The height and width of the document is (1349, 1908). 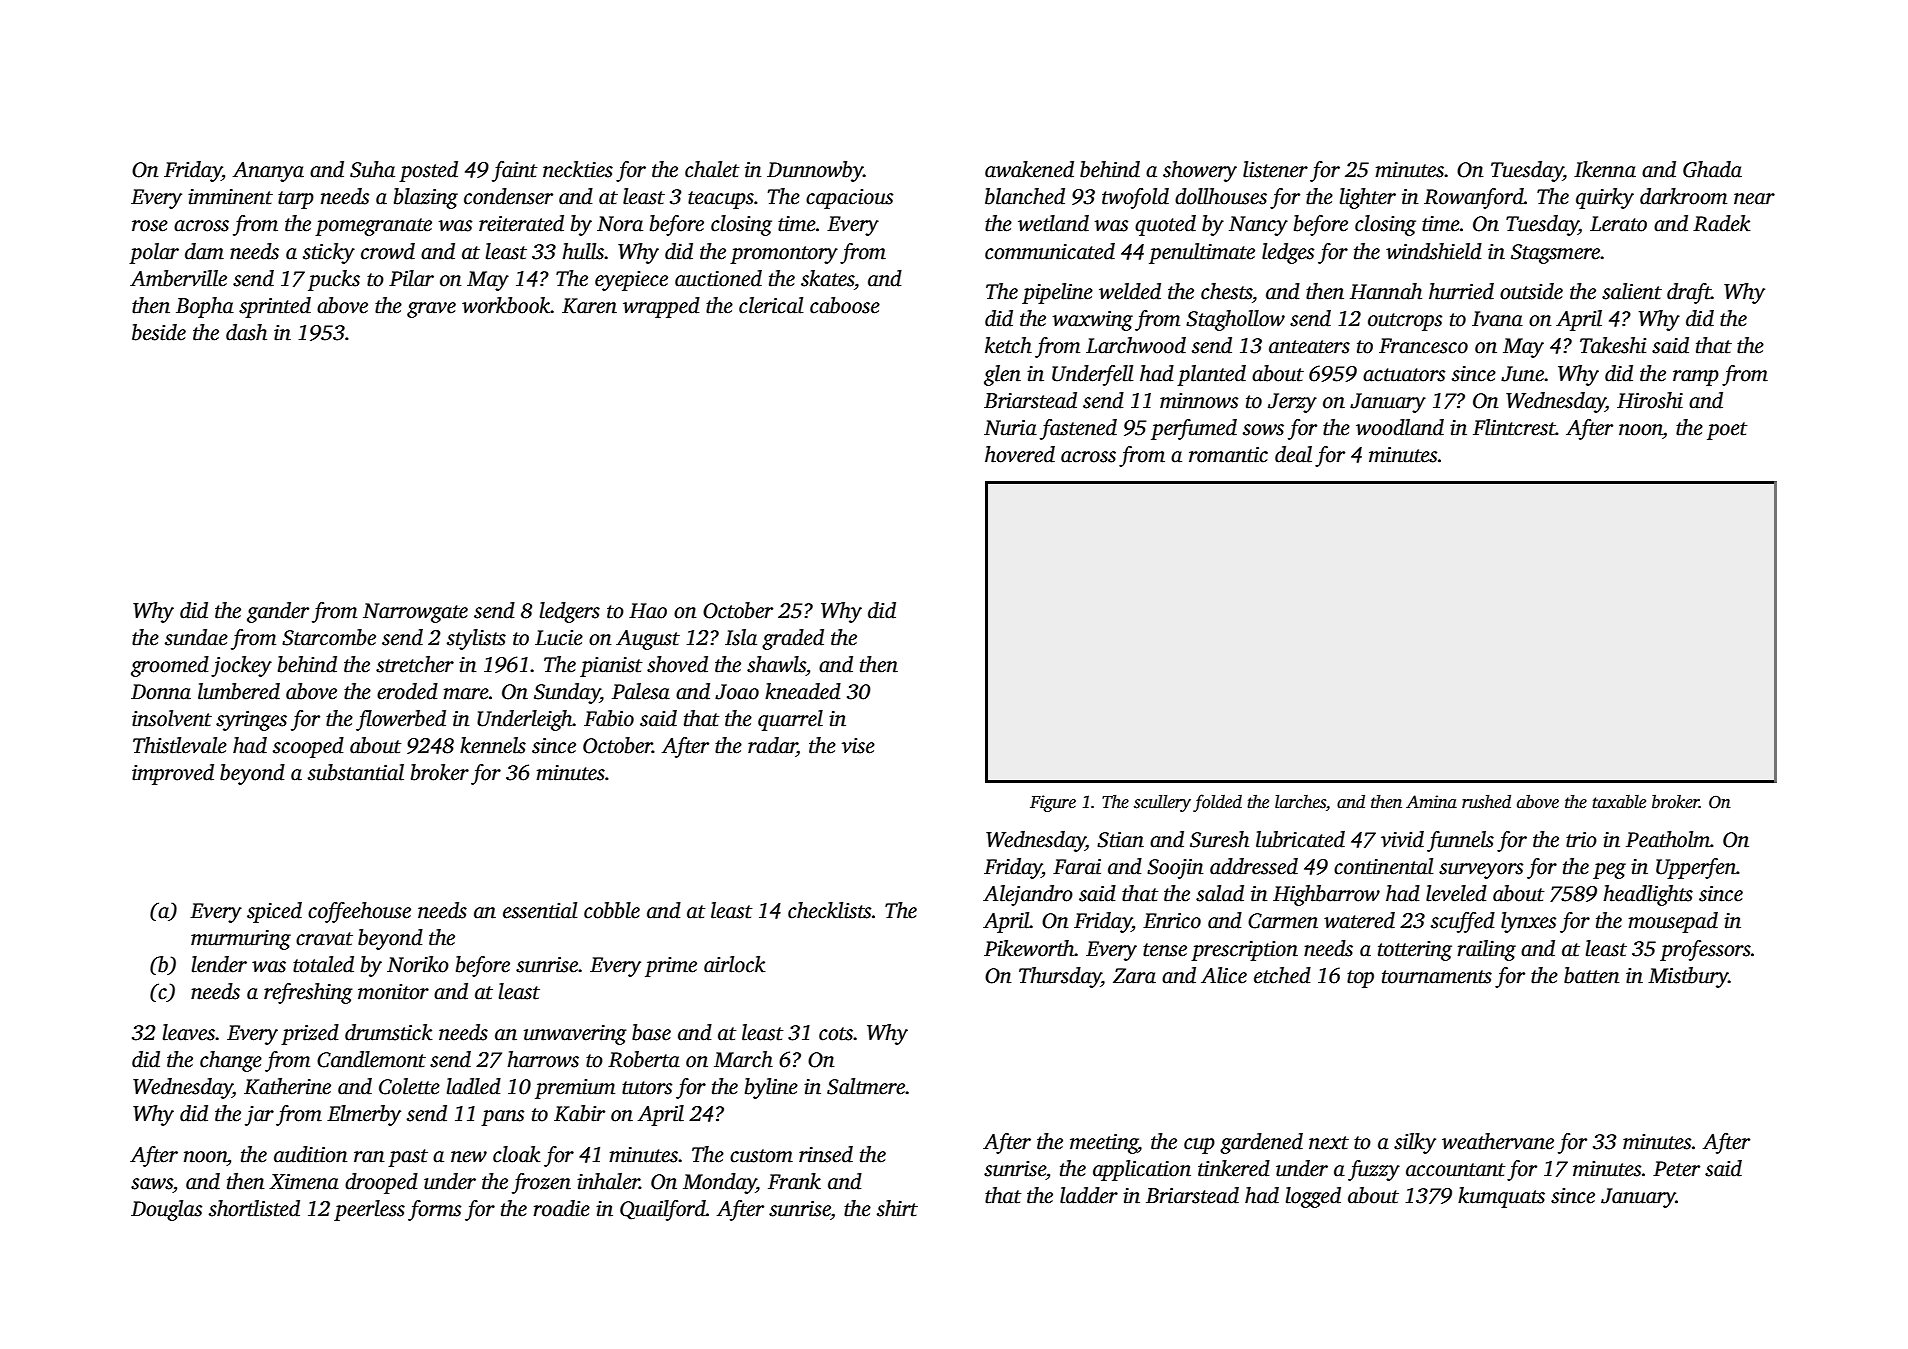 What do you see at coordinates (1120, 840) in the document?
I see `Stian` at bounding box center [1120, 840].
